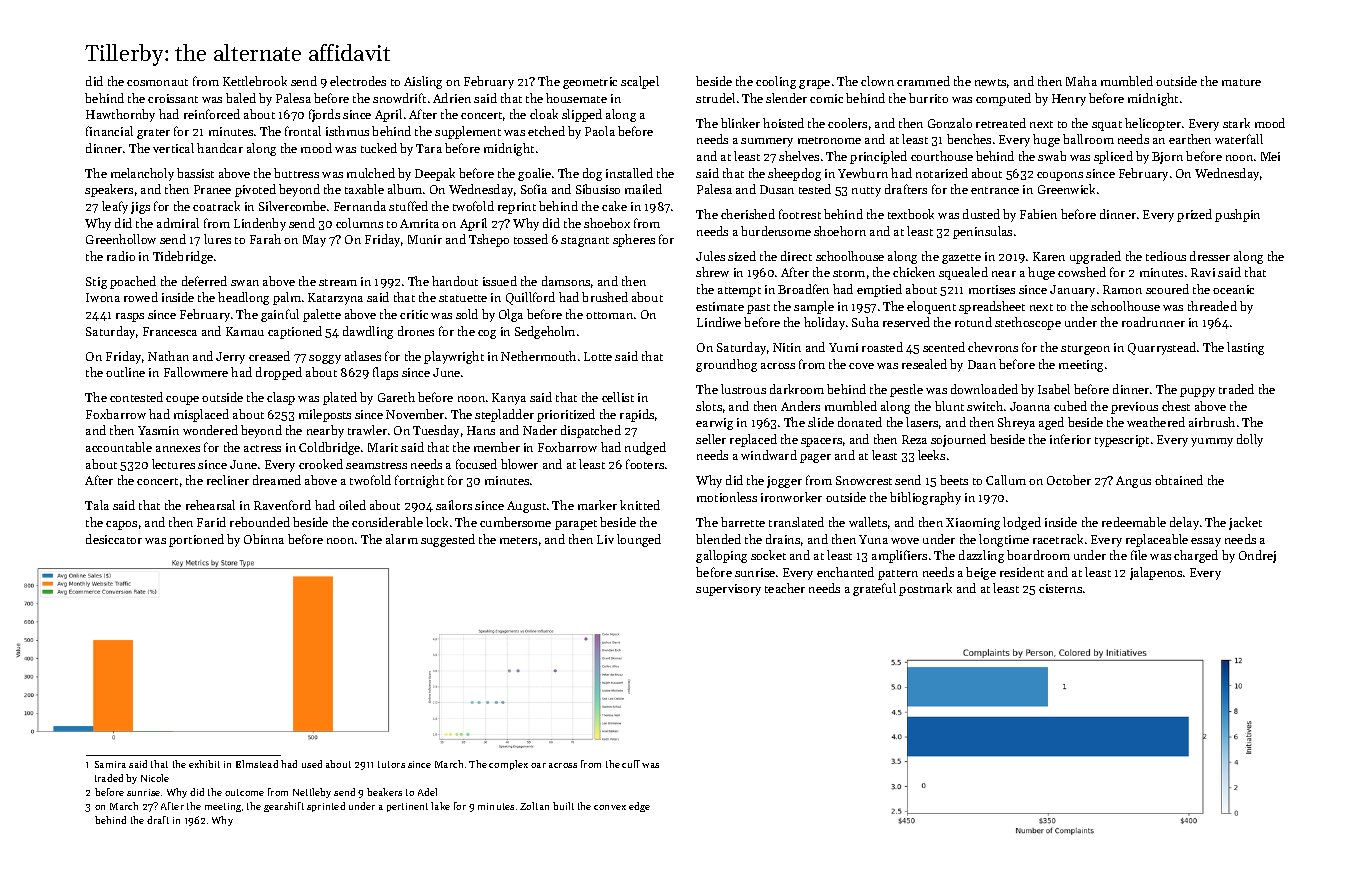  I want to click on jacket, so click(1245, 523).
